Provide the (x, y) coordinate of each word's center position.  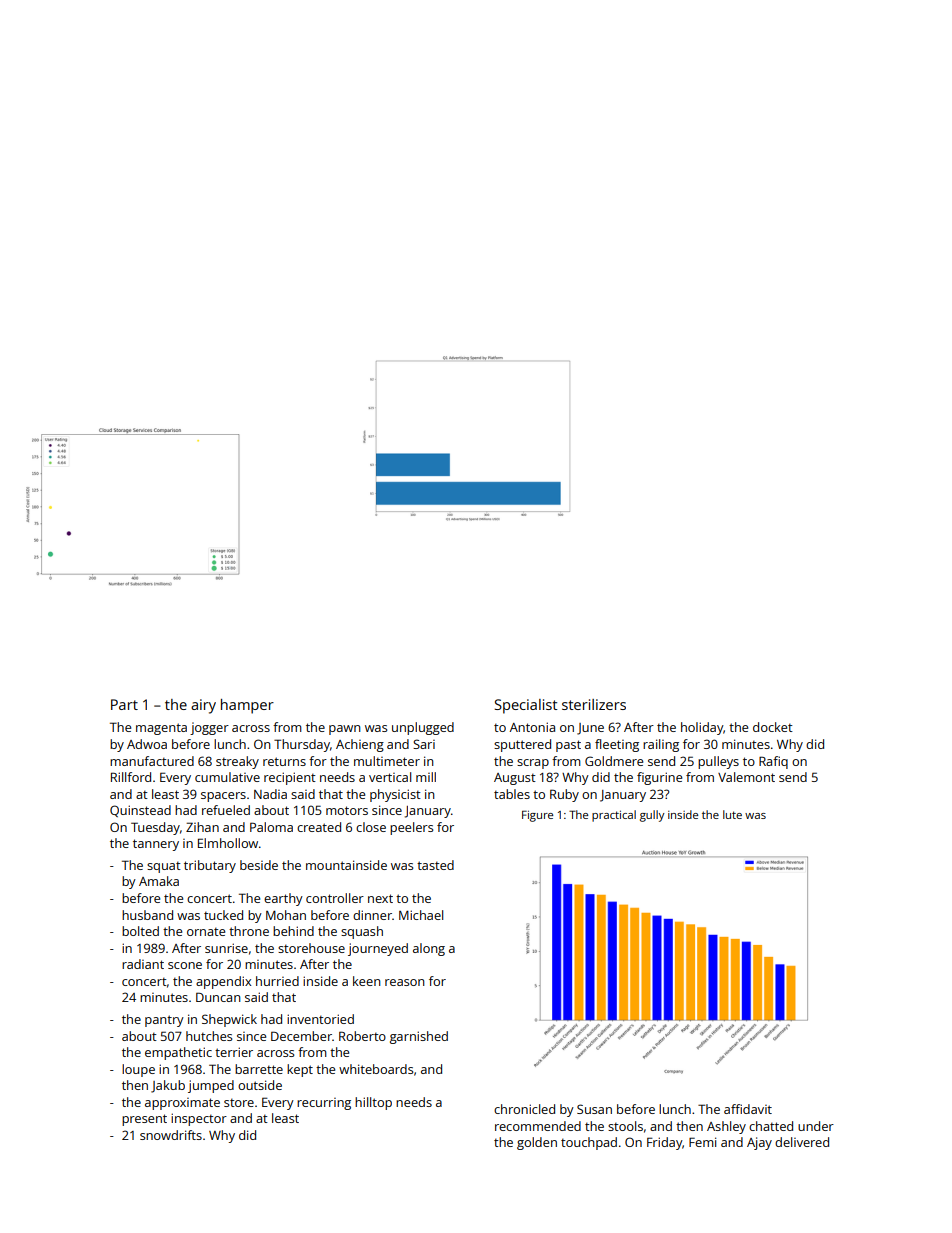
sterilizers (594, 704)
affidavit (748, 1109)
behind (293, 931)
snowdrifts (171, 1135)
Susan (594, 1109)
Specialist (526, 706)
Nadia (270, 794)
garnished (419, 1037)
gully (652, 816)
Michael (421, 915)
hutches (209, 1036)
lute (732, 814)
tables (512, 794)
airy (203, 706)
